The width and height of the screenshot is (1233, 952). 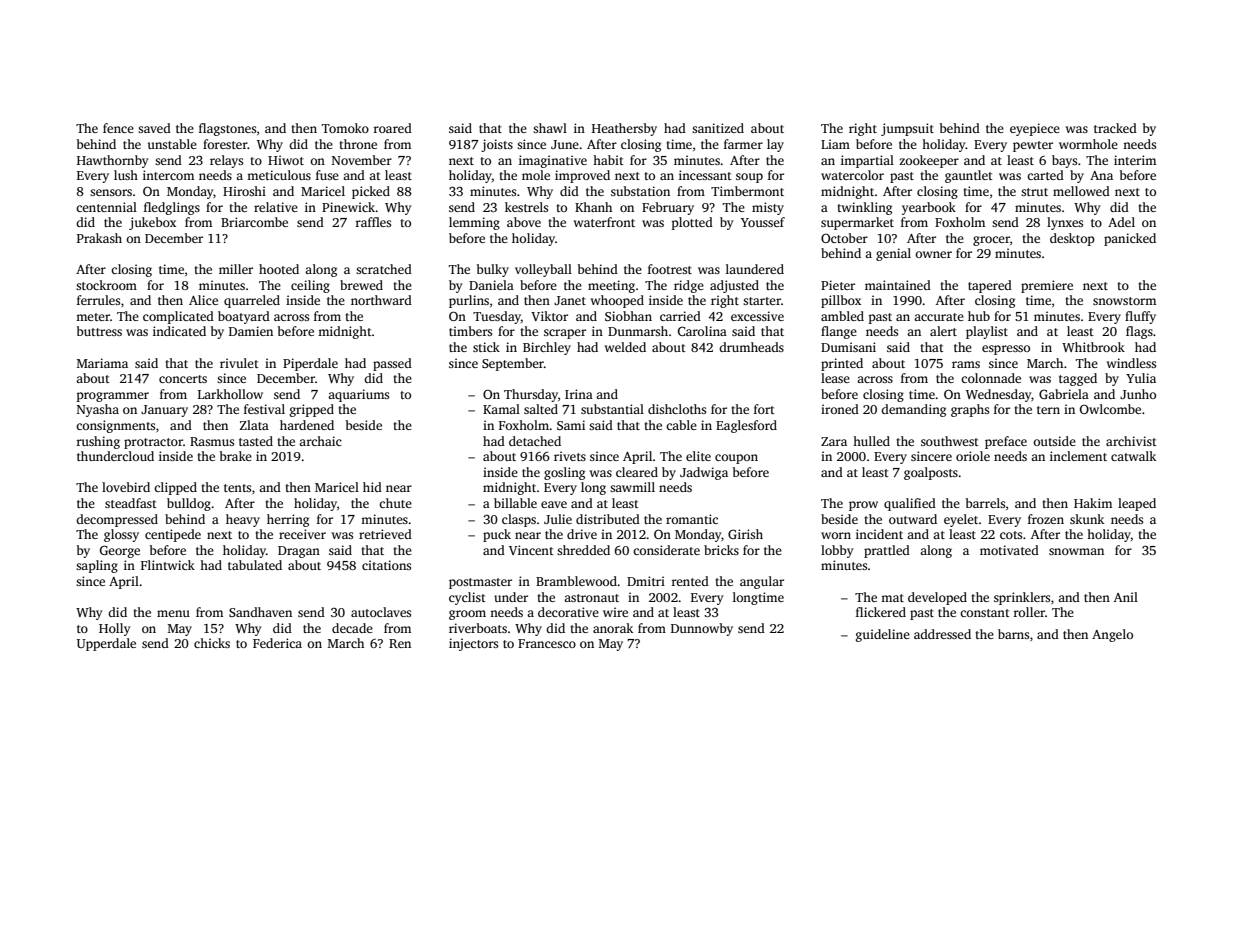 What do you see at coordinates (624, 129) in the screenshot?
I see `Heathersby` at bounding box center [624, 129].
